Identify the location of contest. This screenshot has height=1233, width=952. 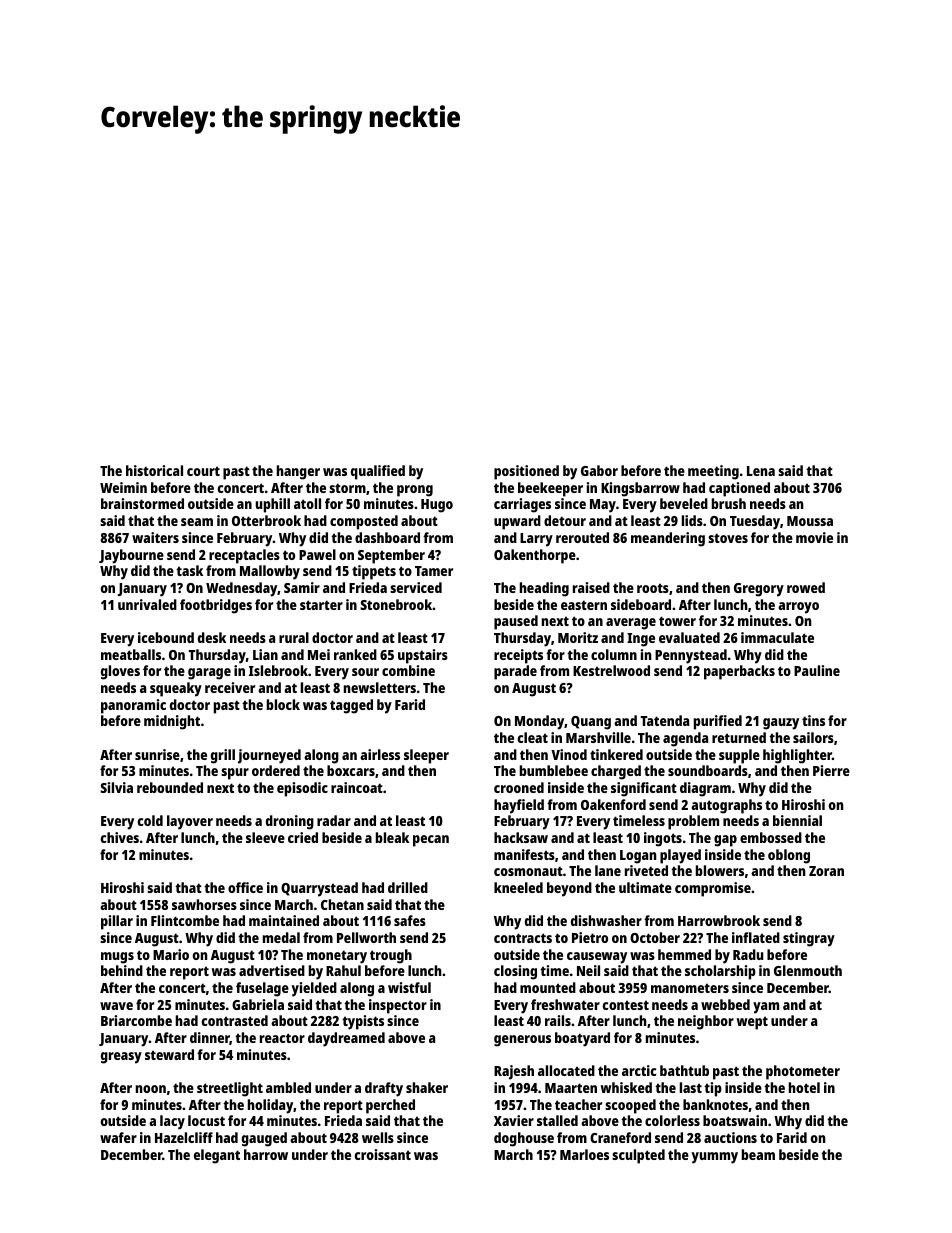
(626, 1005).
